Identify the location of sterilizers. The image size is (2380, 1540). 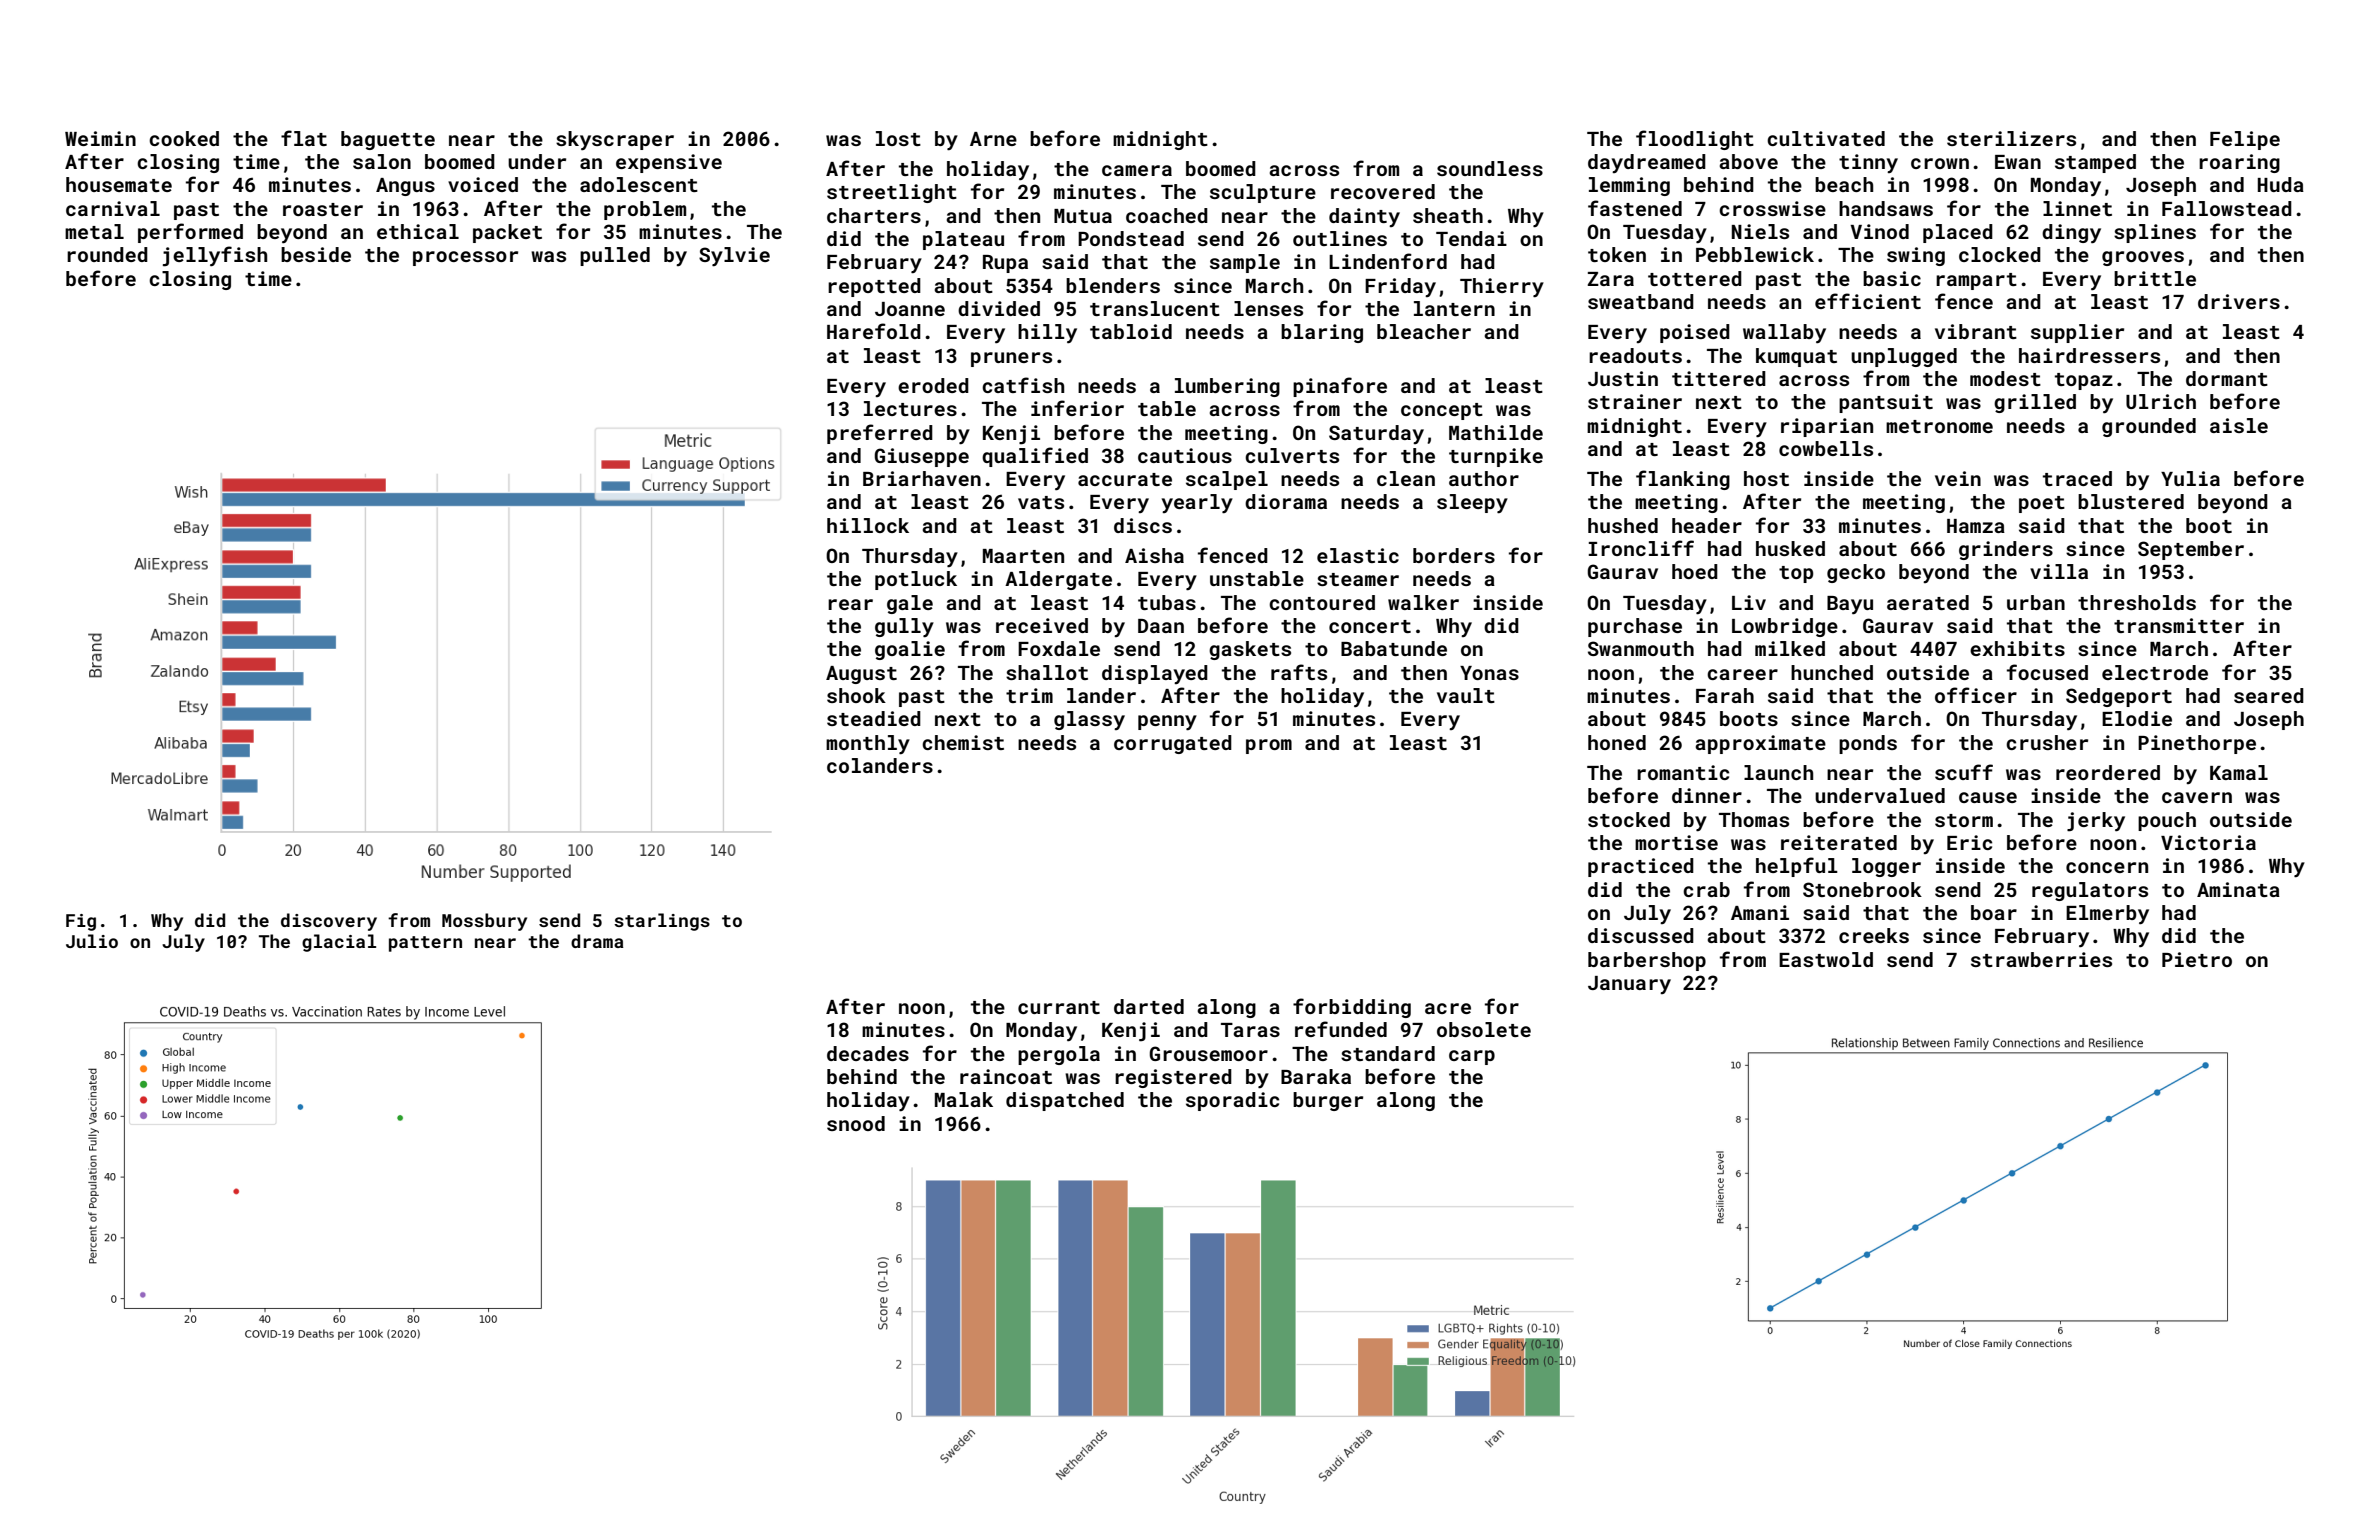
(2011, 138).
